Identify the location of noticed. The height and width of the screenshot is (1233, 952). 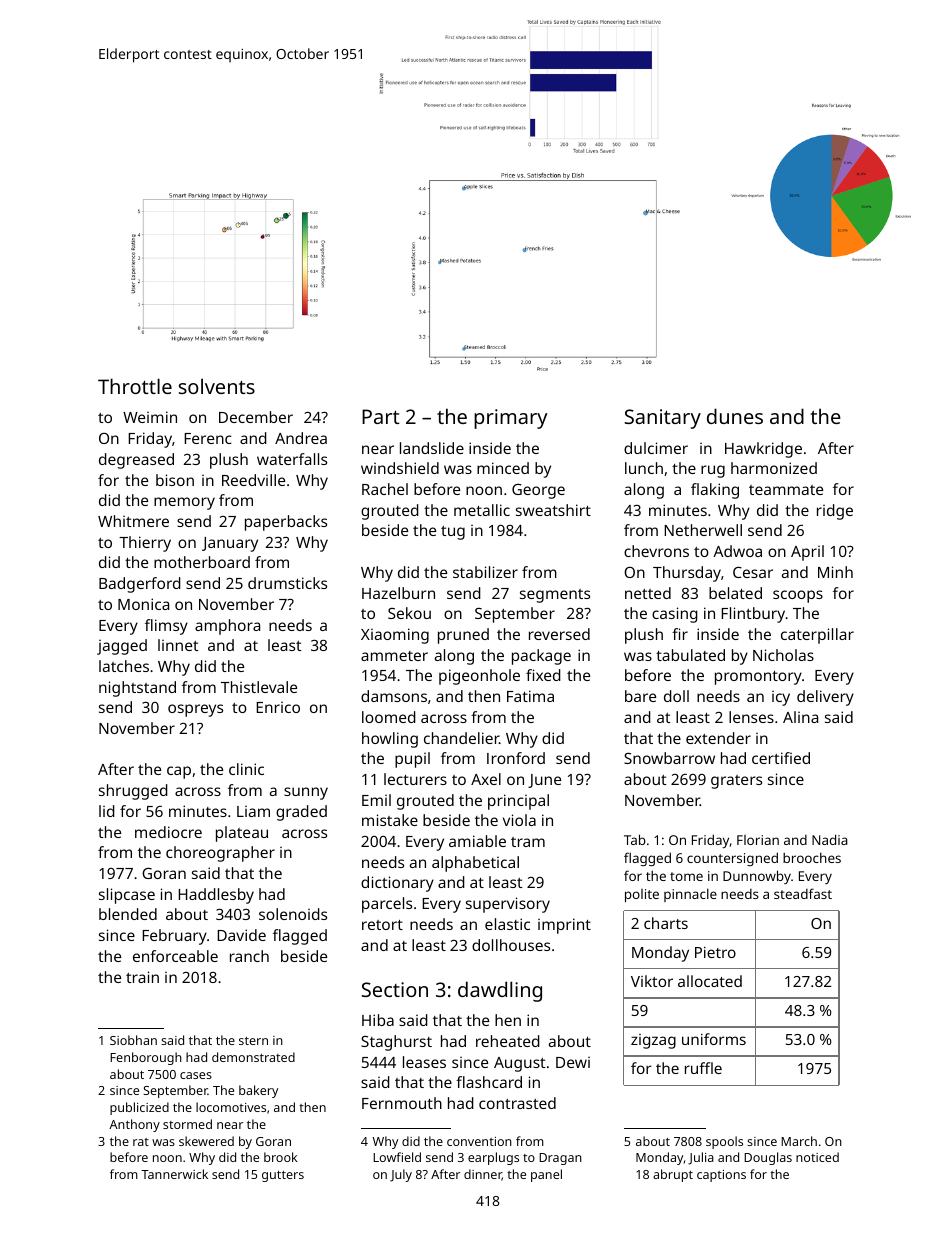
(817, 1157).
